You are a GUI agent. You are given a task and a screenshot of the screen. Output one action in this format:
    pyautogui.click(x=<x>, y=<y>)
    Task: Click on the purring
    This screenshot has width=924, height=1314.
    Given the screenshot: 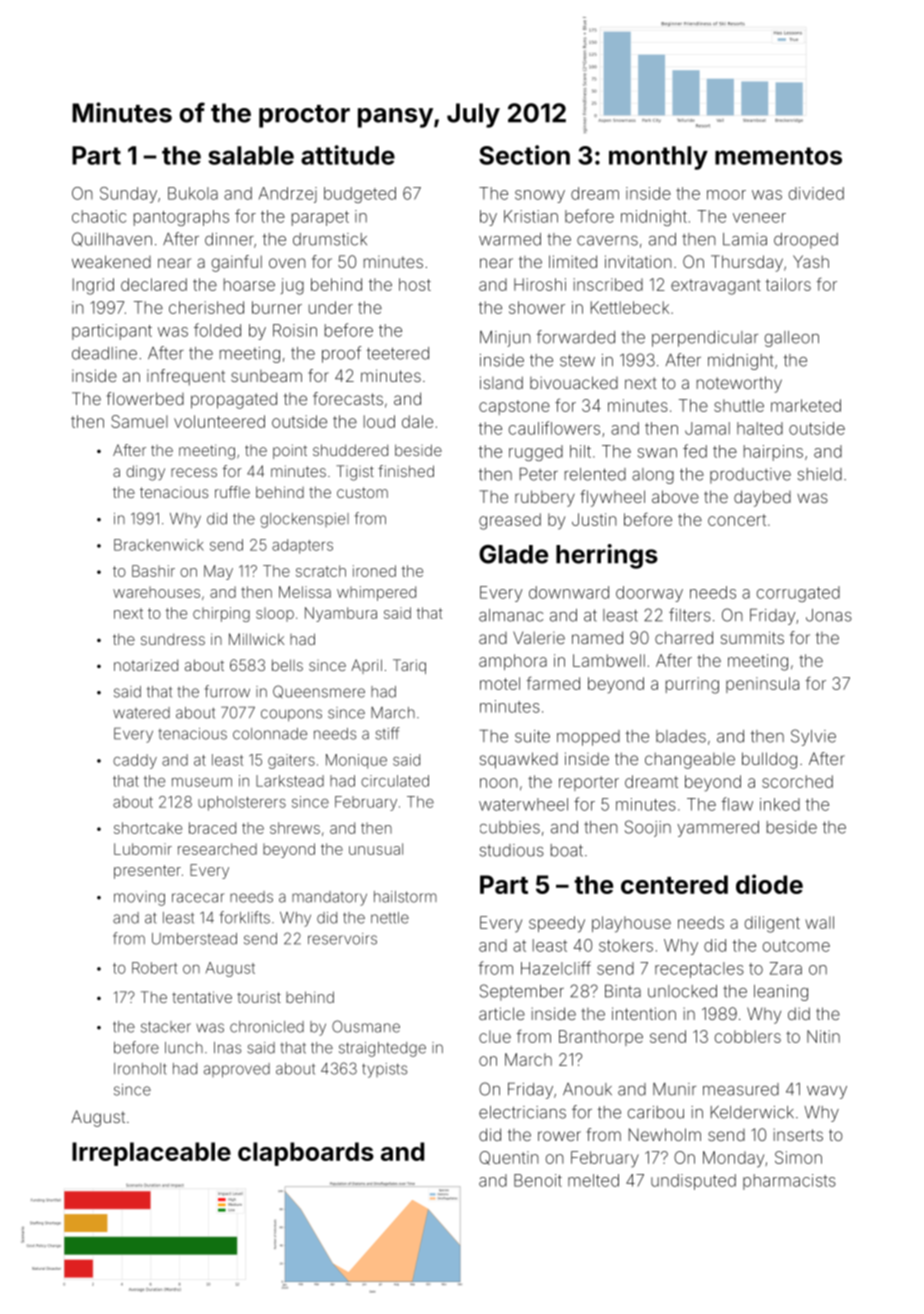 What is the action you would take?
    pyautogui.click(x=692, y=685)
